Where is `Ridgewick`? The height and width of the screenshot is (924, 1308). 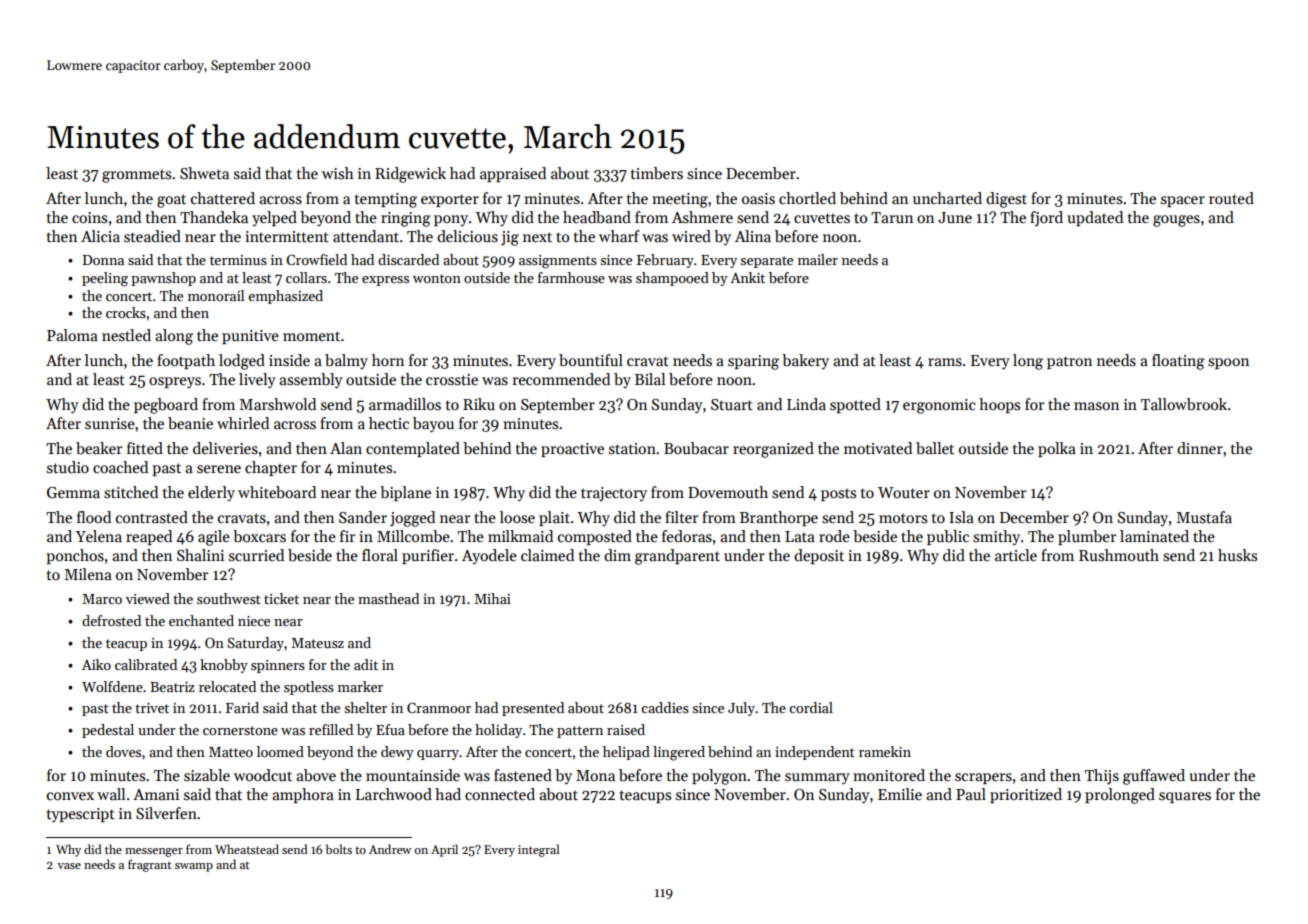
Ridgewick is located at coordinates (410, 175).
